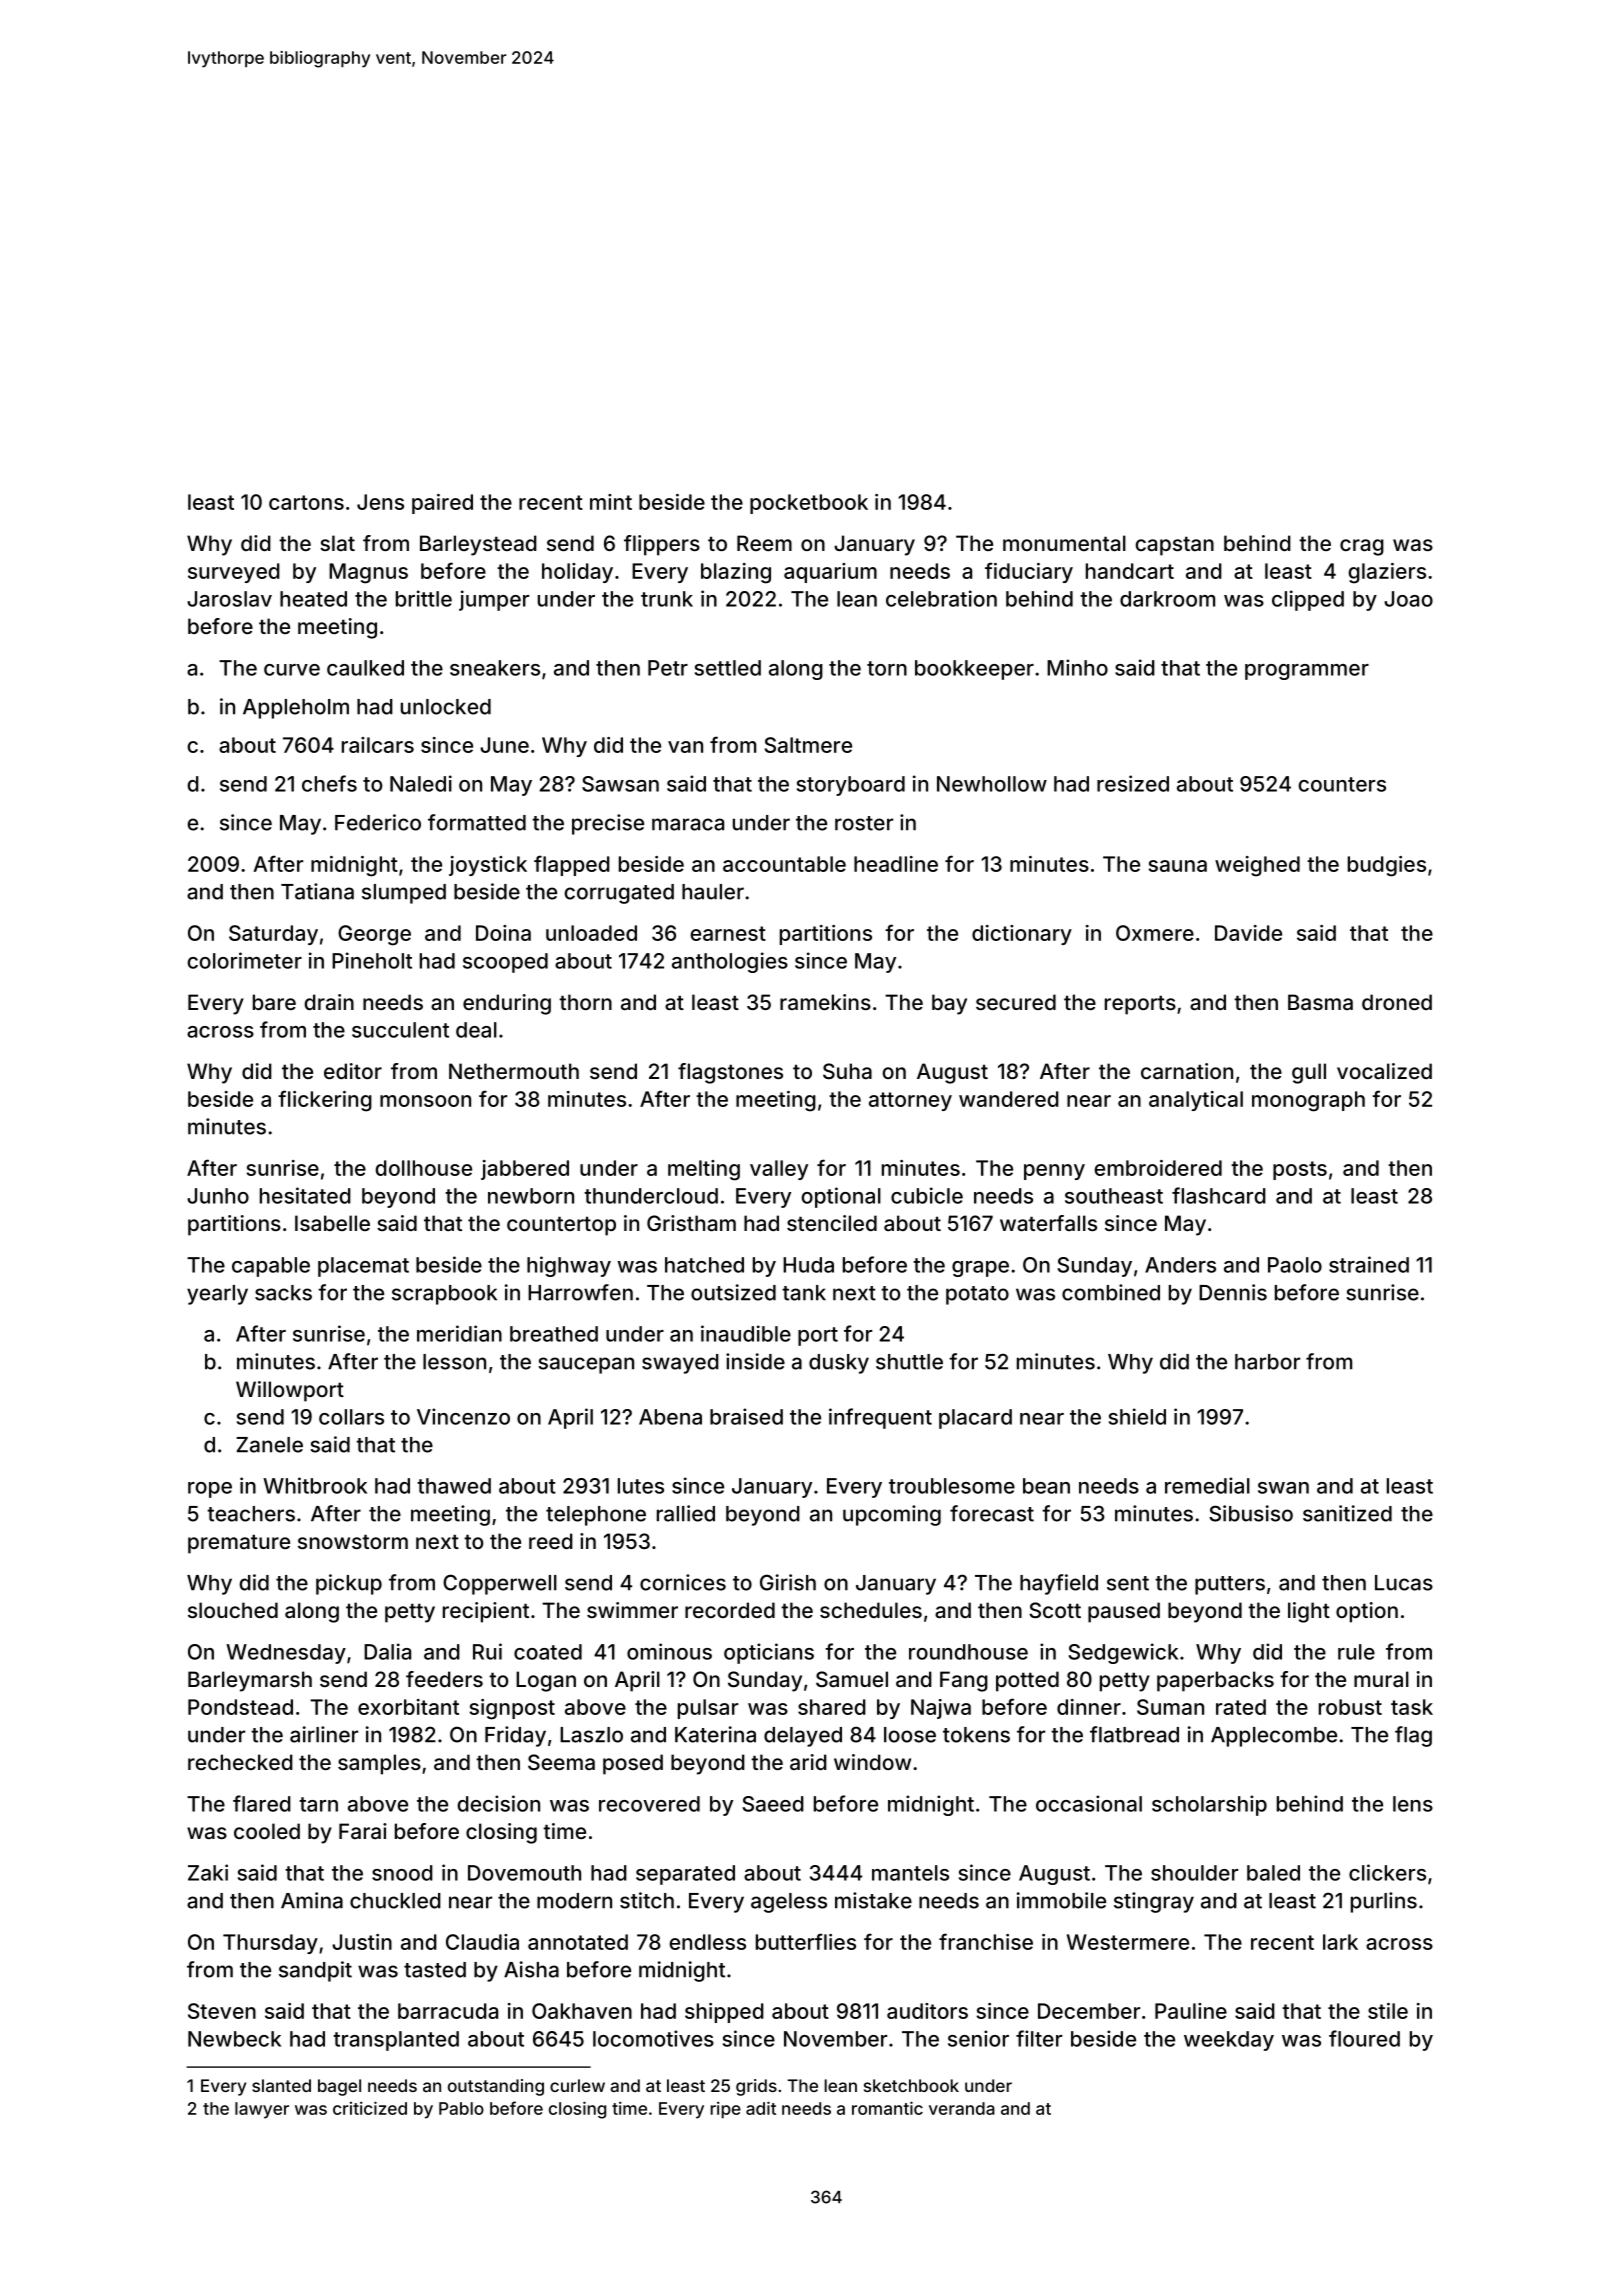 The height and width of the screenshot is (2292, 1620). What do you see at coordinates (448, 2011) in the screenshot?
I see `barracuda` at bounding box center [448, 2011].
